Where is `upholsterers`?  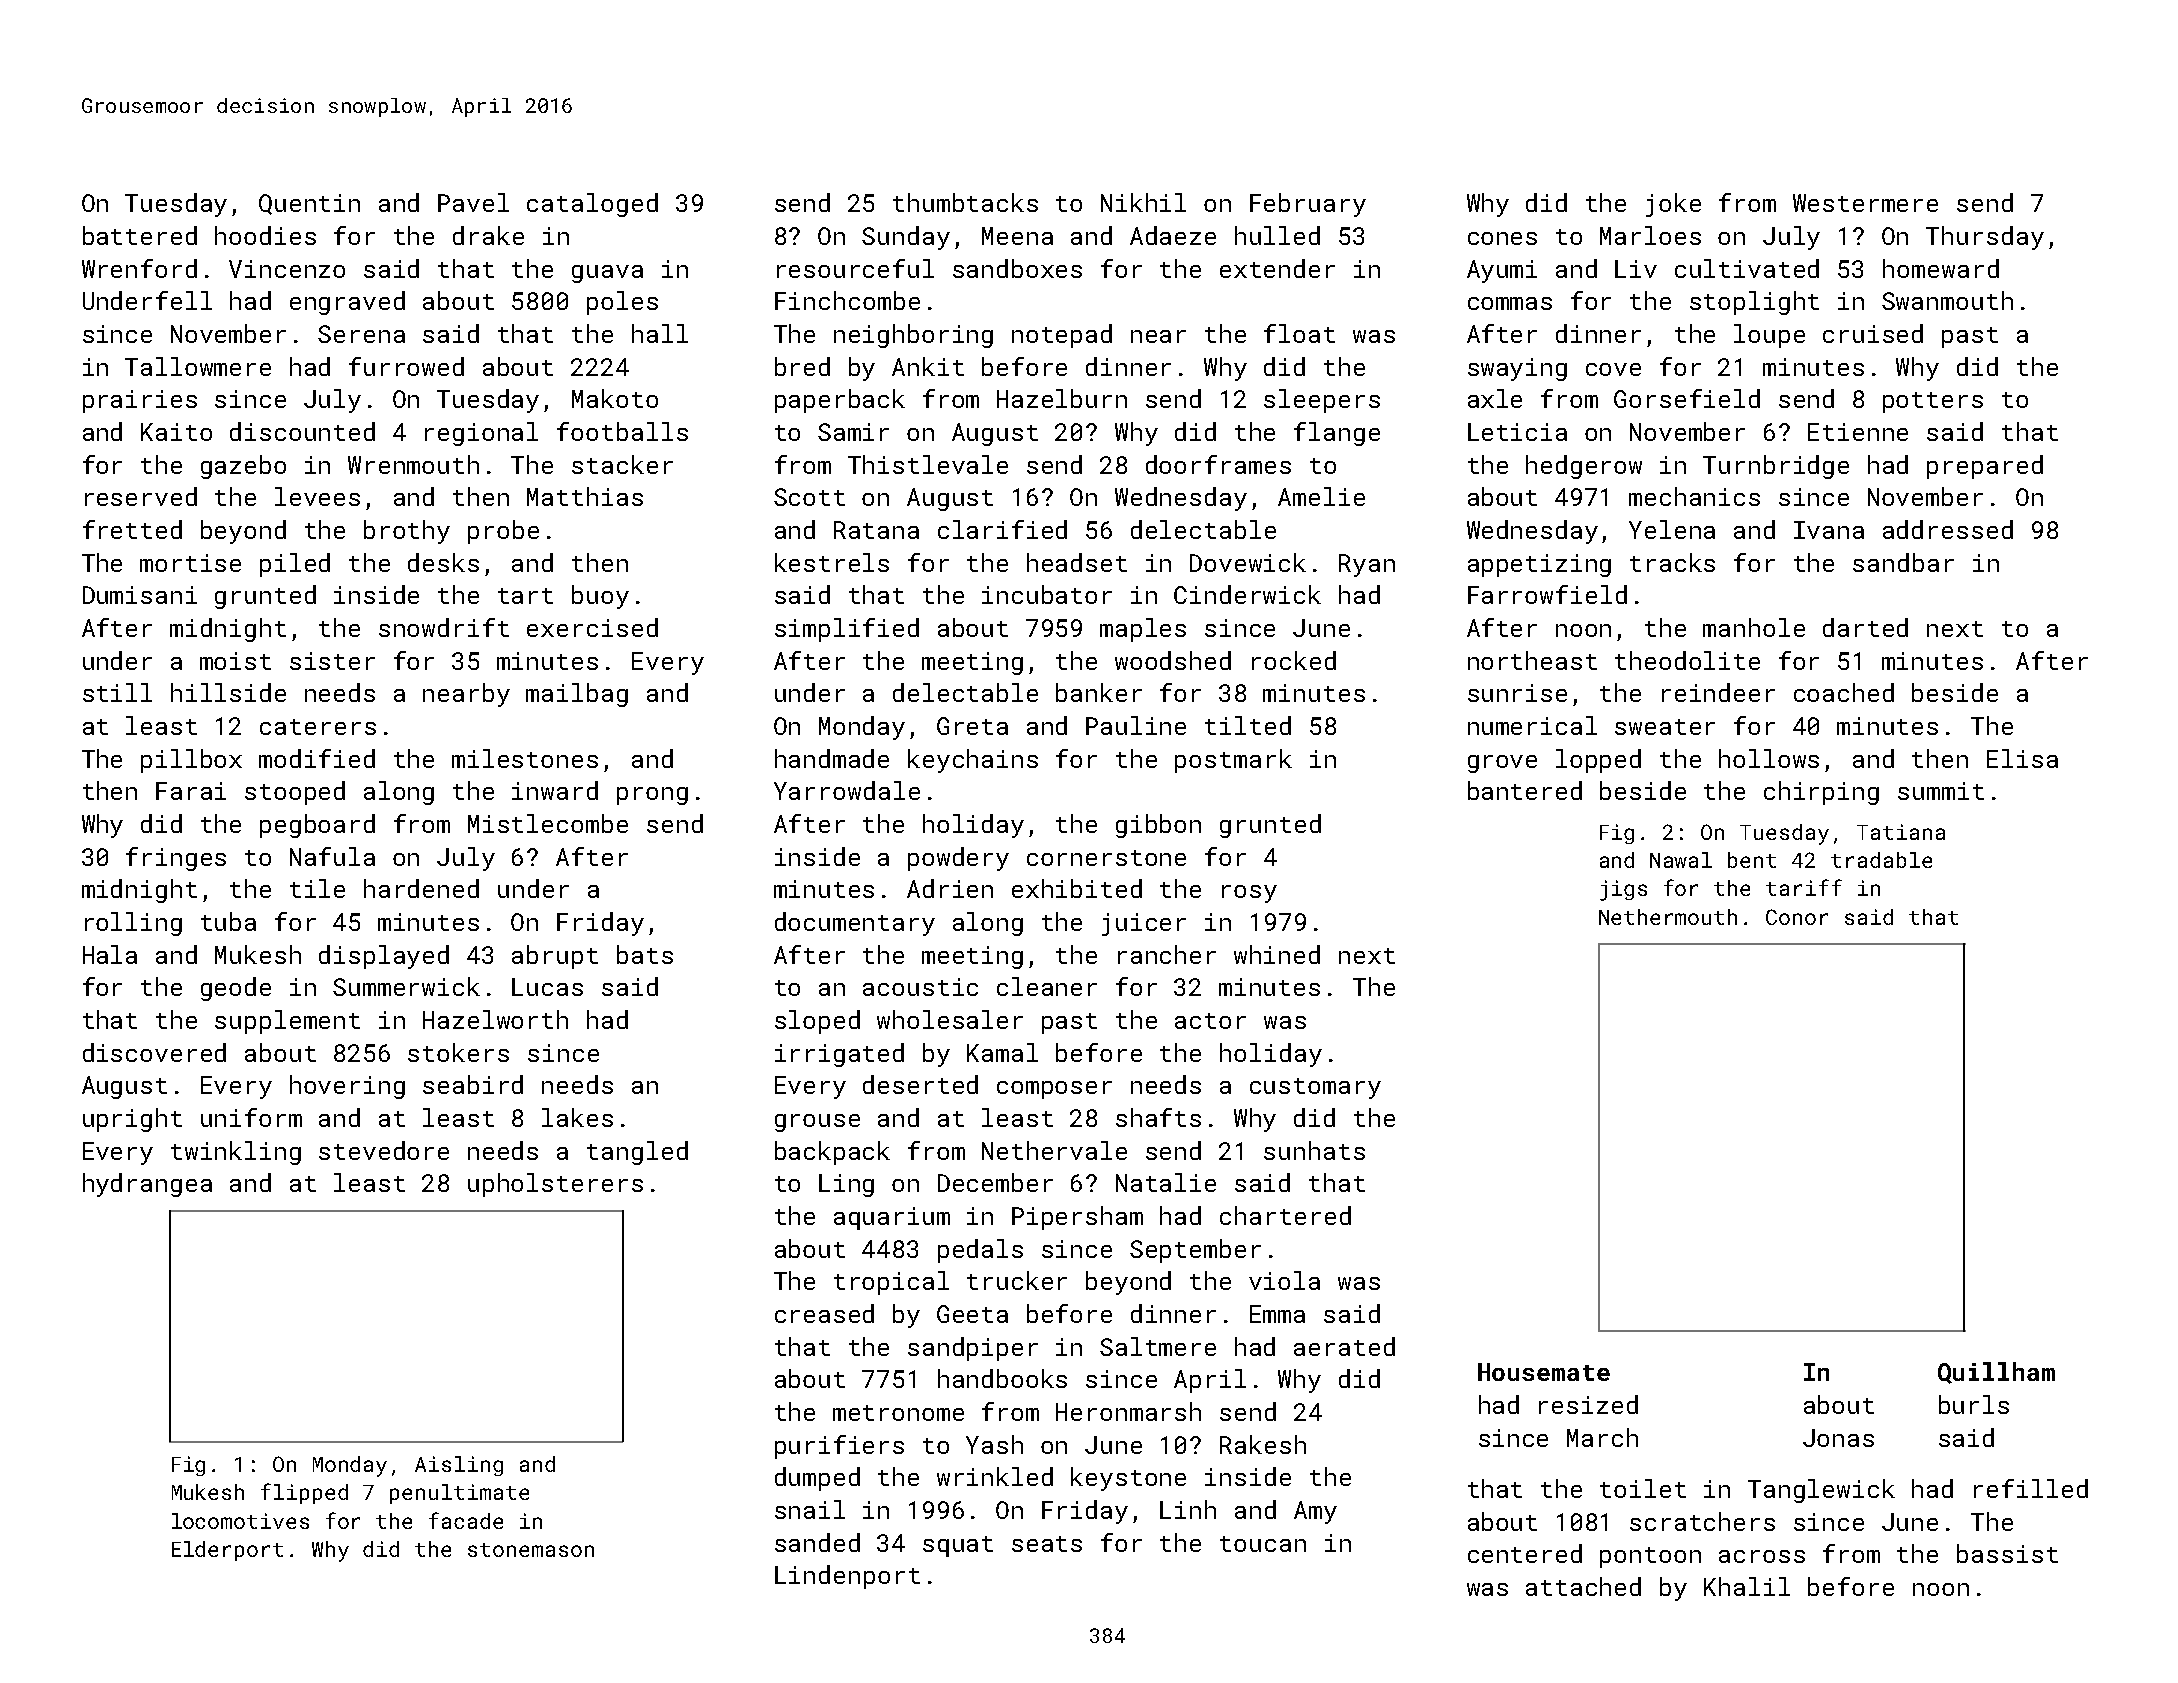
upholsterers is located at coordinates (555, 1185).
